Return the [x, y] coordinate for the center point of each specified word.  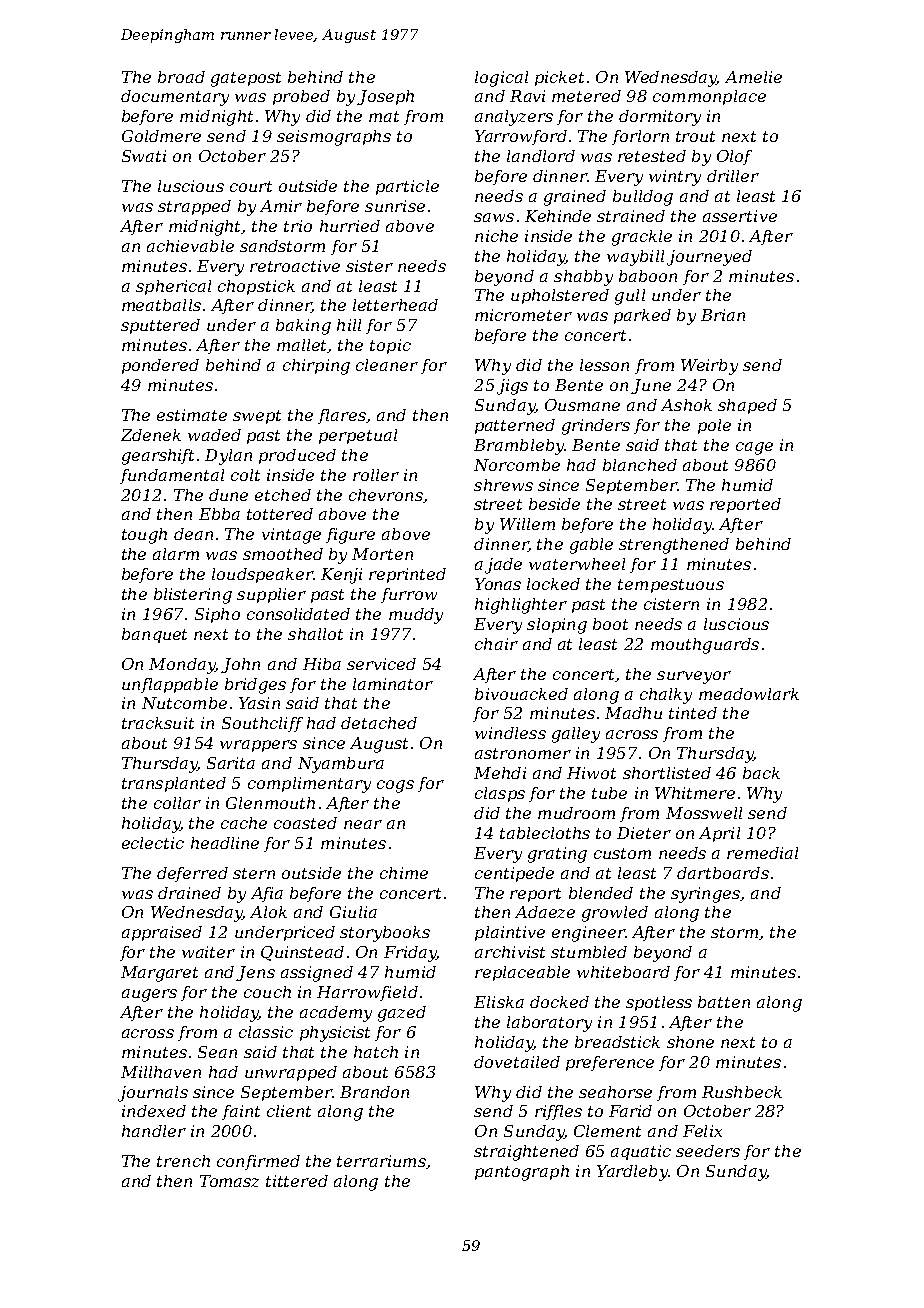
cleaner [387, 365]
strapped [194, 207]
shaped [747, 406]
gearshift [158, 457]
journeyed [709, 258]
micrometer [523, 315]
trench [183, 1161]
